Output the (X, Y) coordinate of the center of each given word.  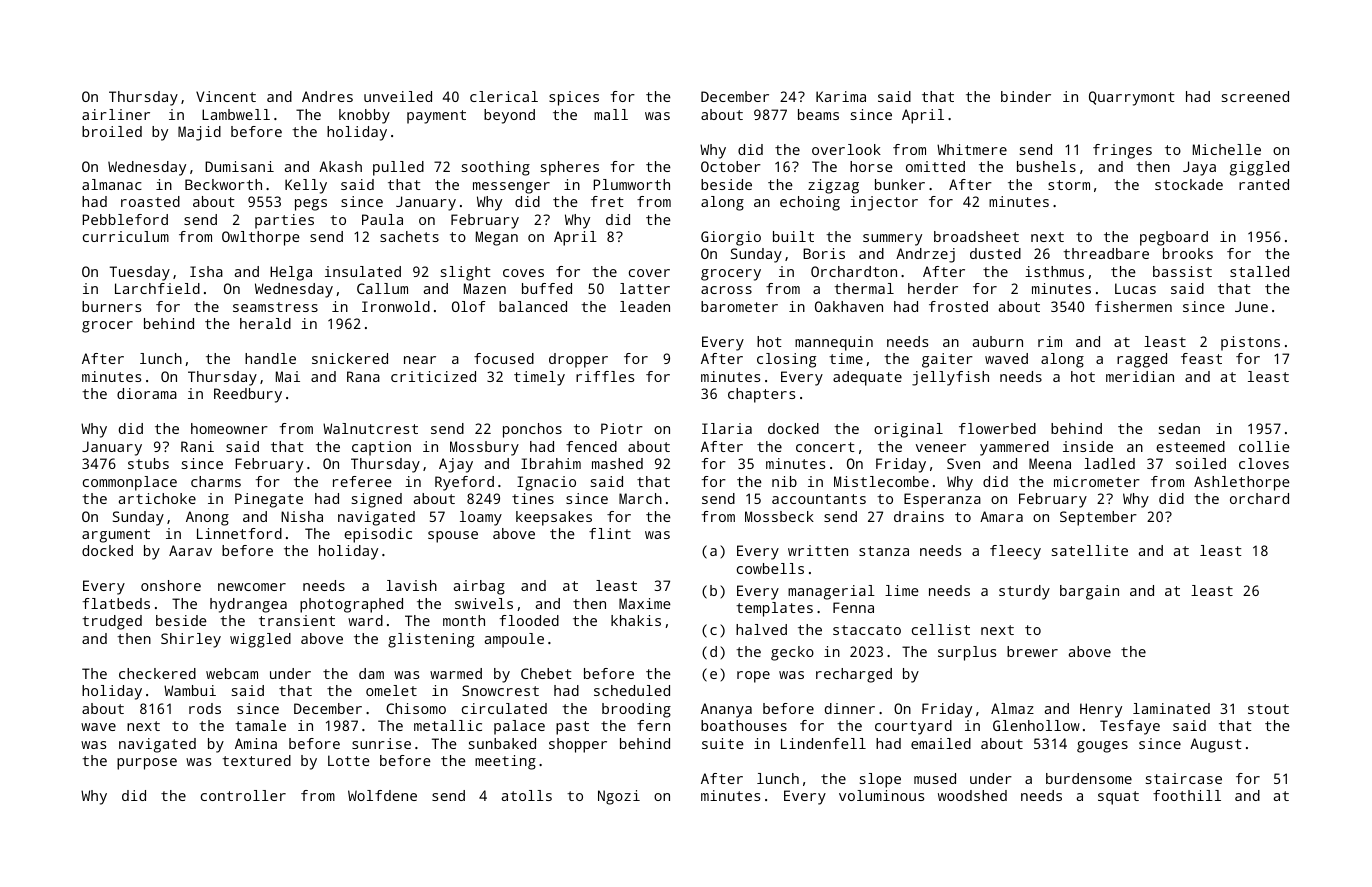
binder (1026, 96)
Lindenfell (823, 743)
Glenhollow (1036, 725)
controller (243, 795)
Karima (841, 96)
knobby (364, 116)
